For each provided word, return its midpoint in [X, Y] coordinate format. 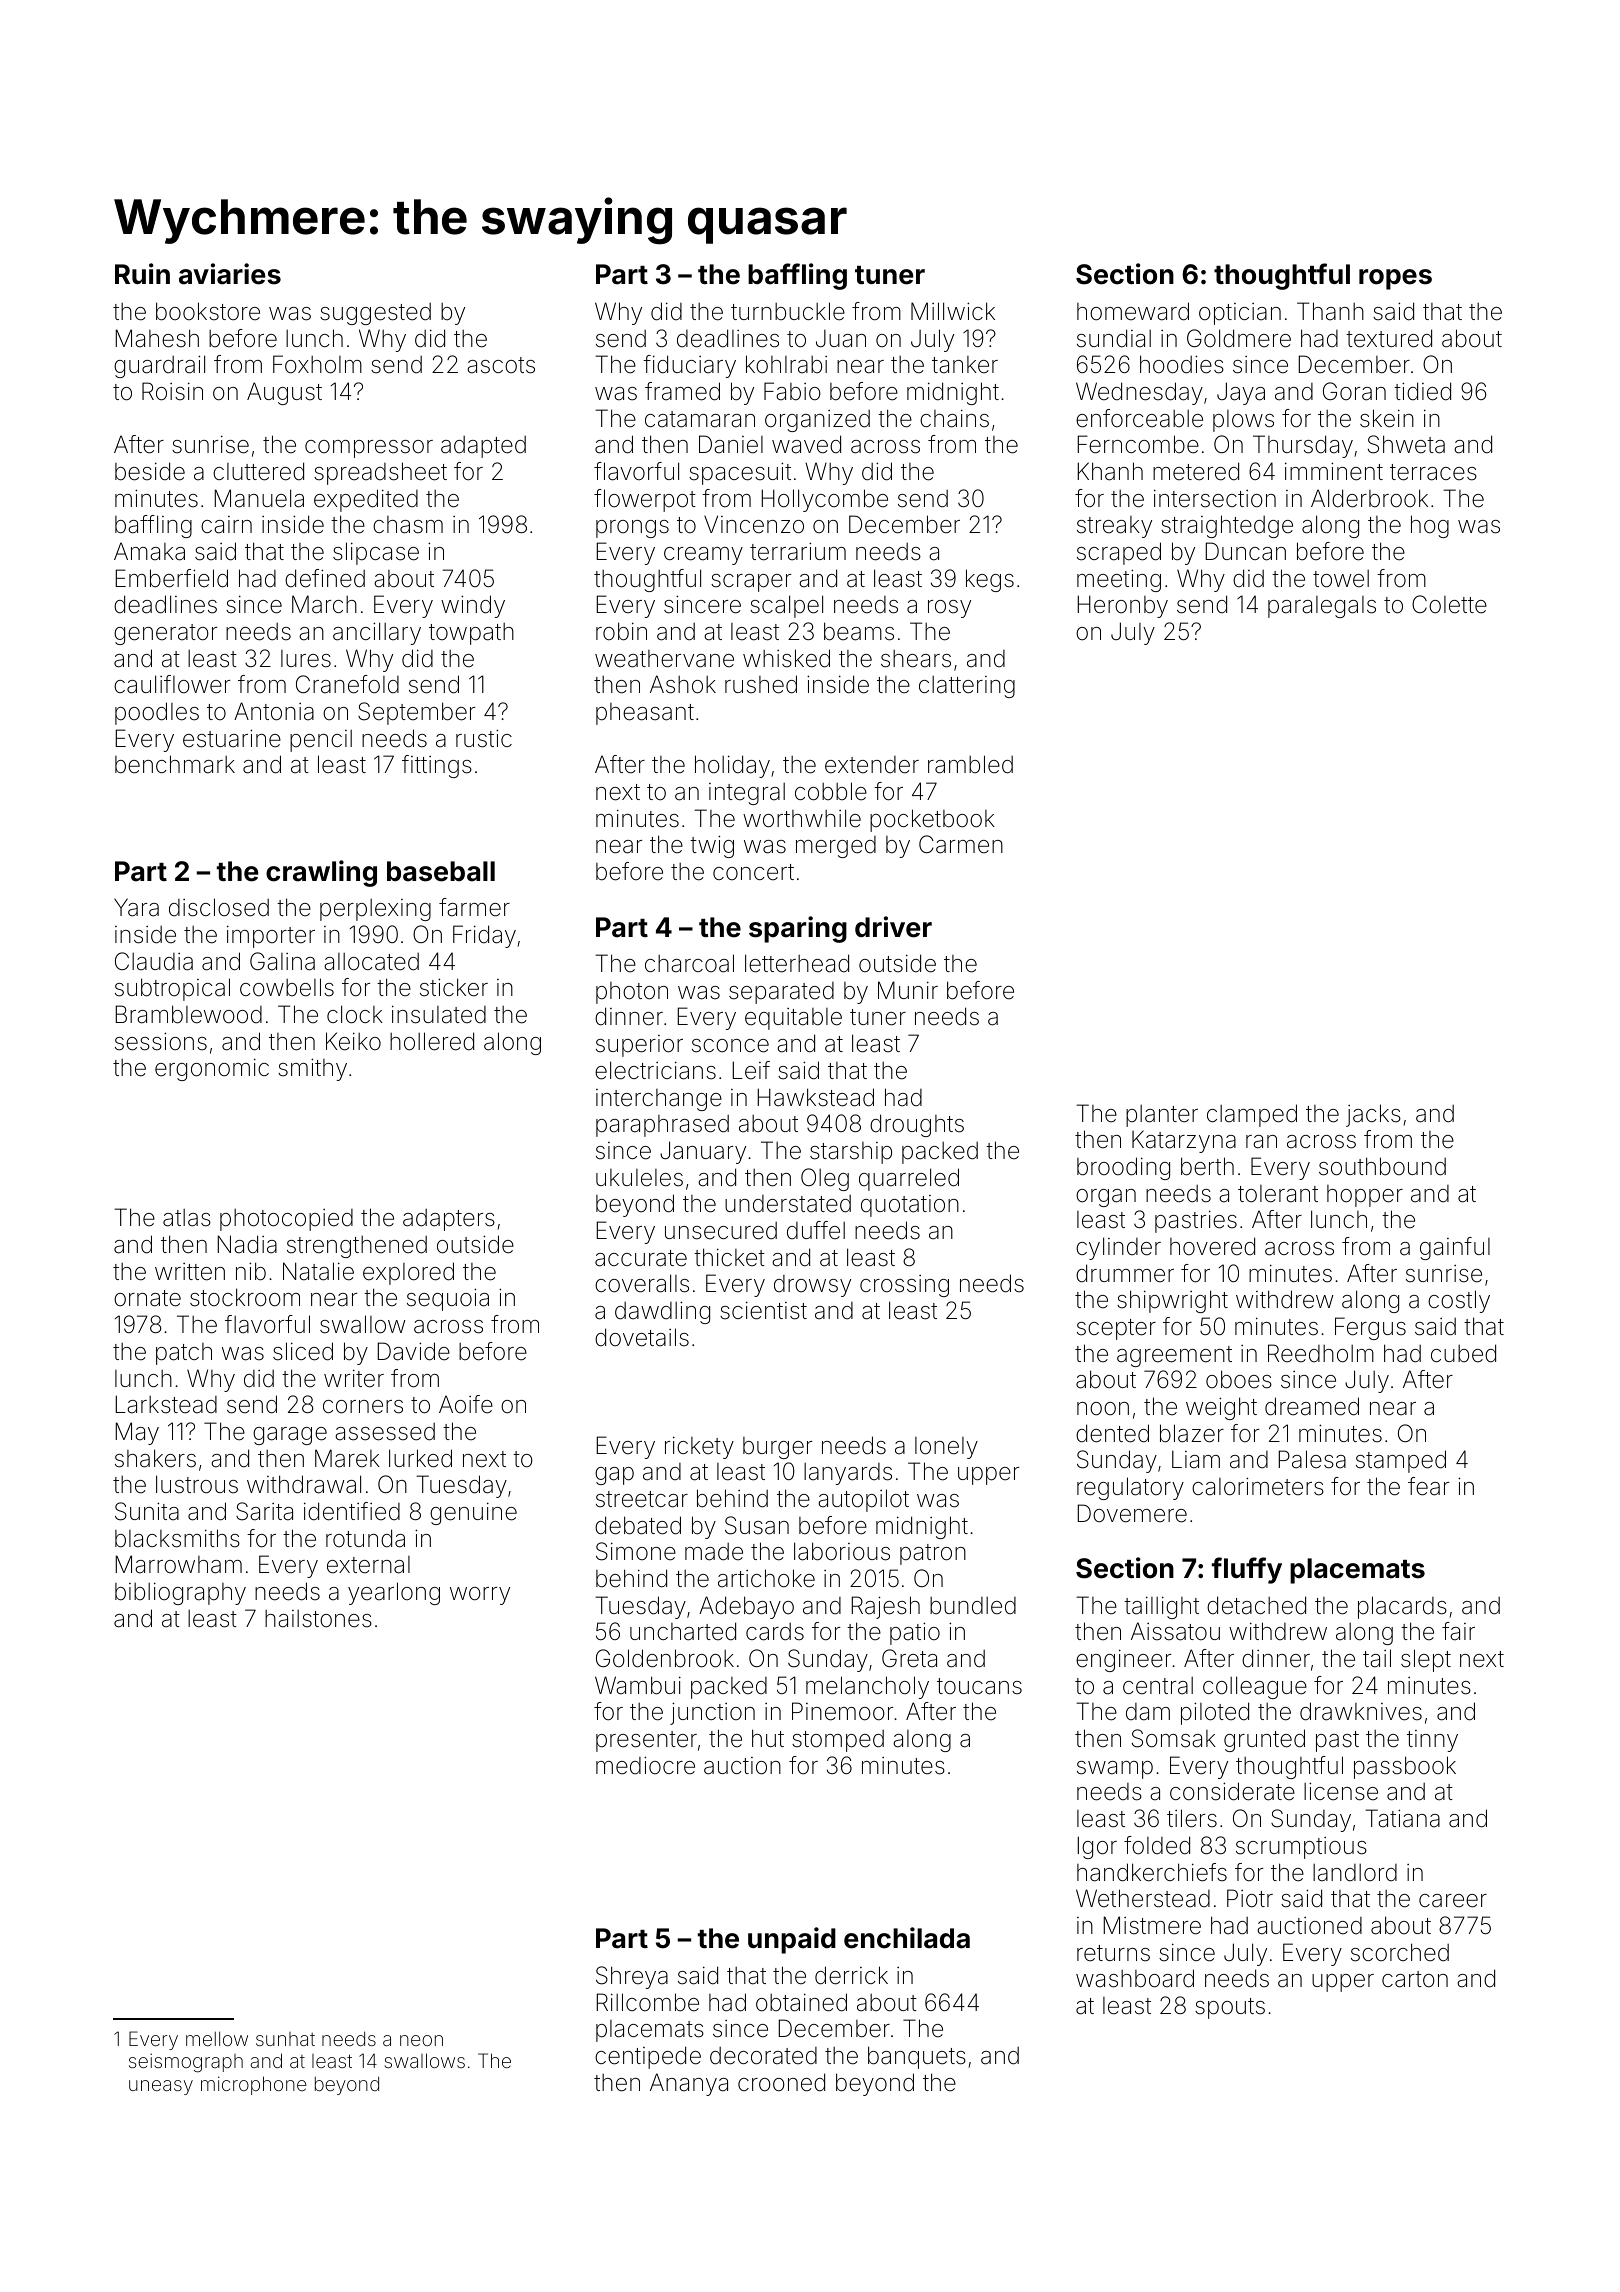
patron [933, 1554]
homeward [1133, 311]
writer [354, 1378]
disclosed [219, 907]
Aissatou [1175, 1631]
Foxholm [317, 364]
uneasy [161, 2087]
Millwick [953, 311]
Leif [751, 1070]
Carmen [961, 844]
